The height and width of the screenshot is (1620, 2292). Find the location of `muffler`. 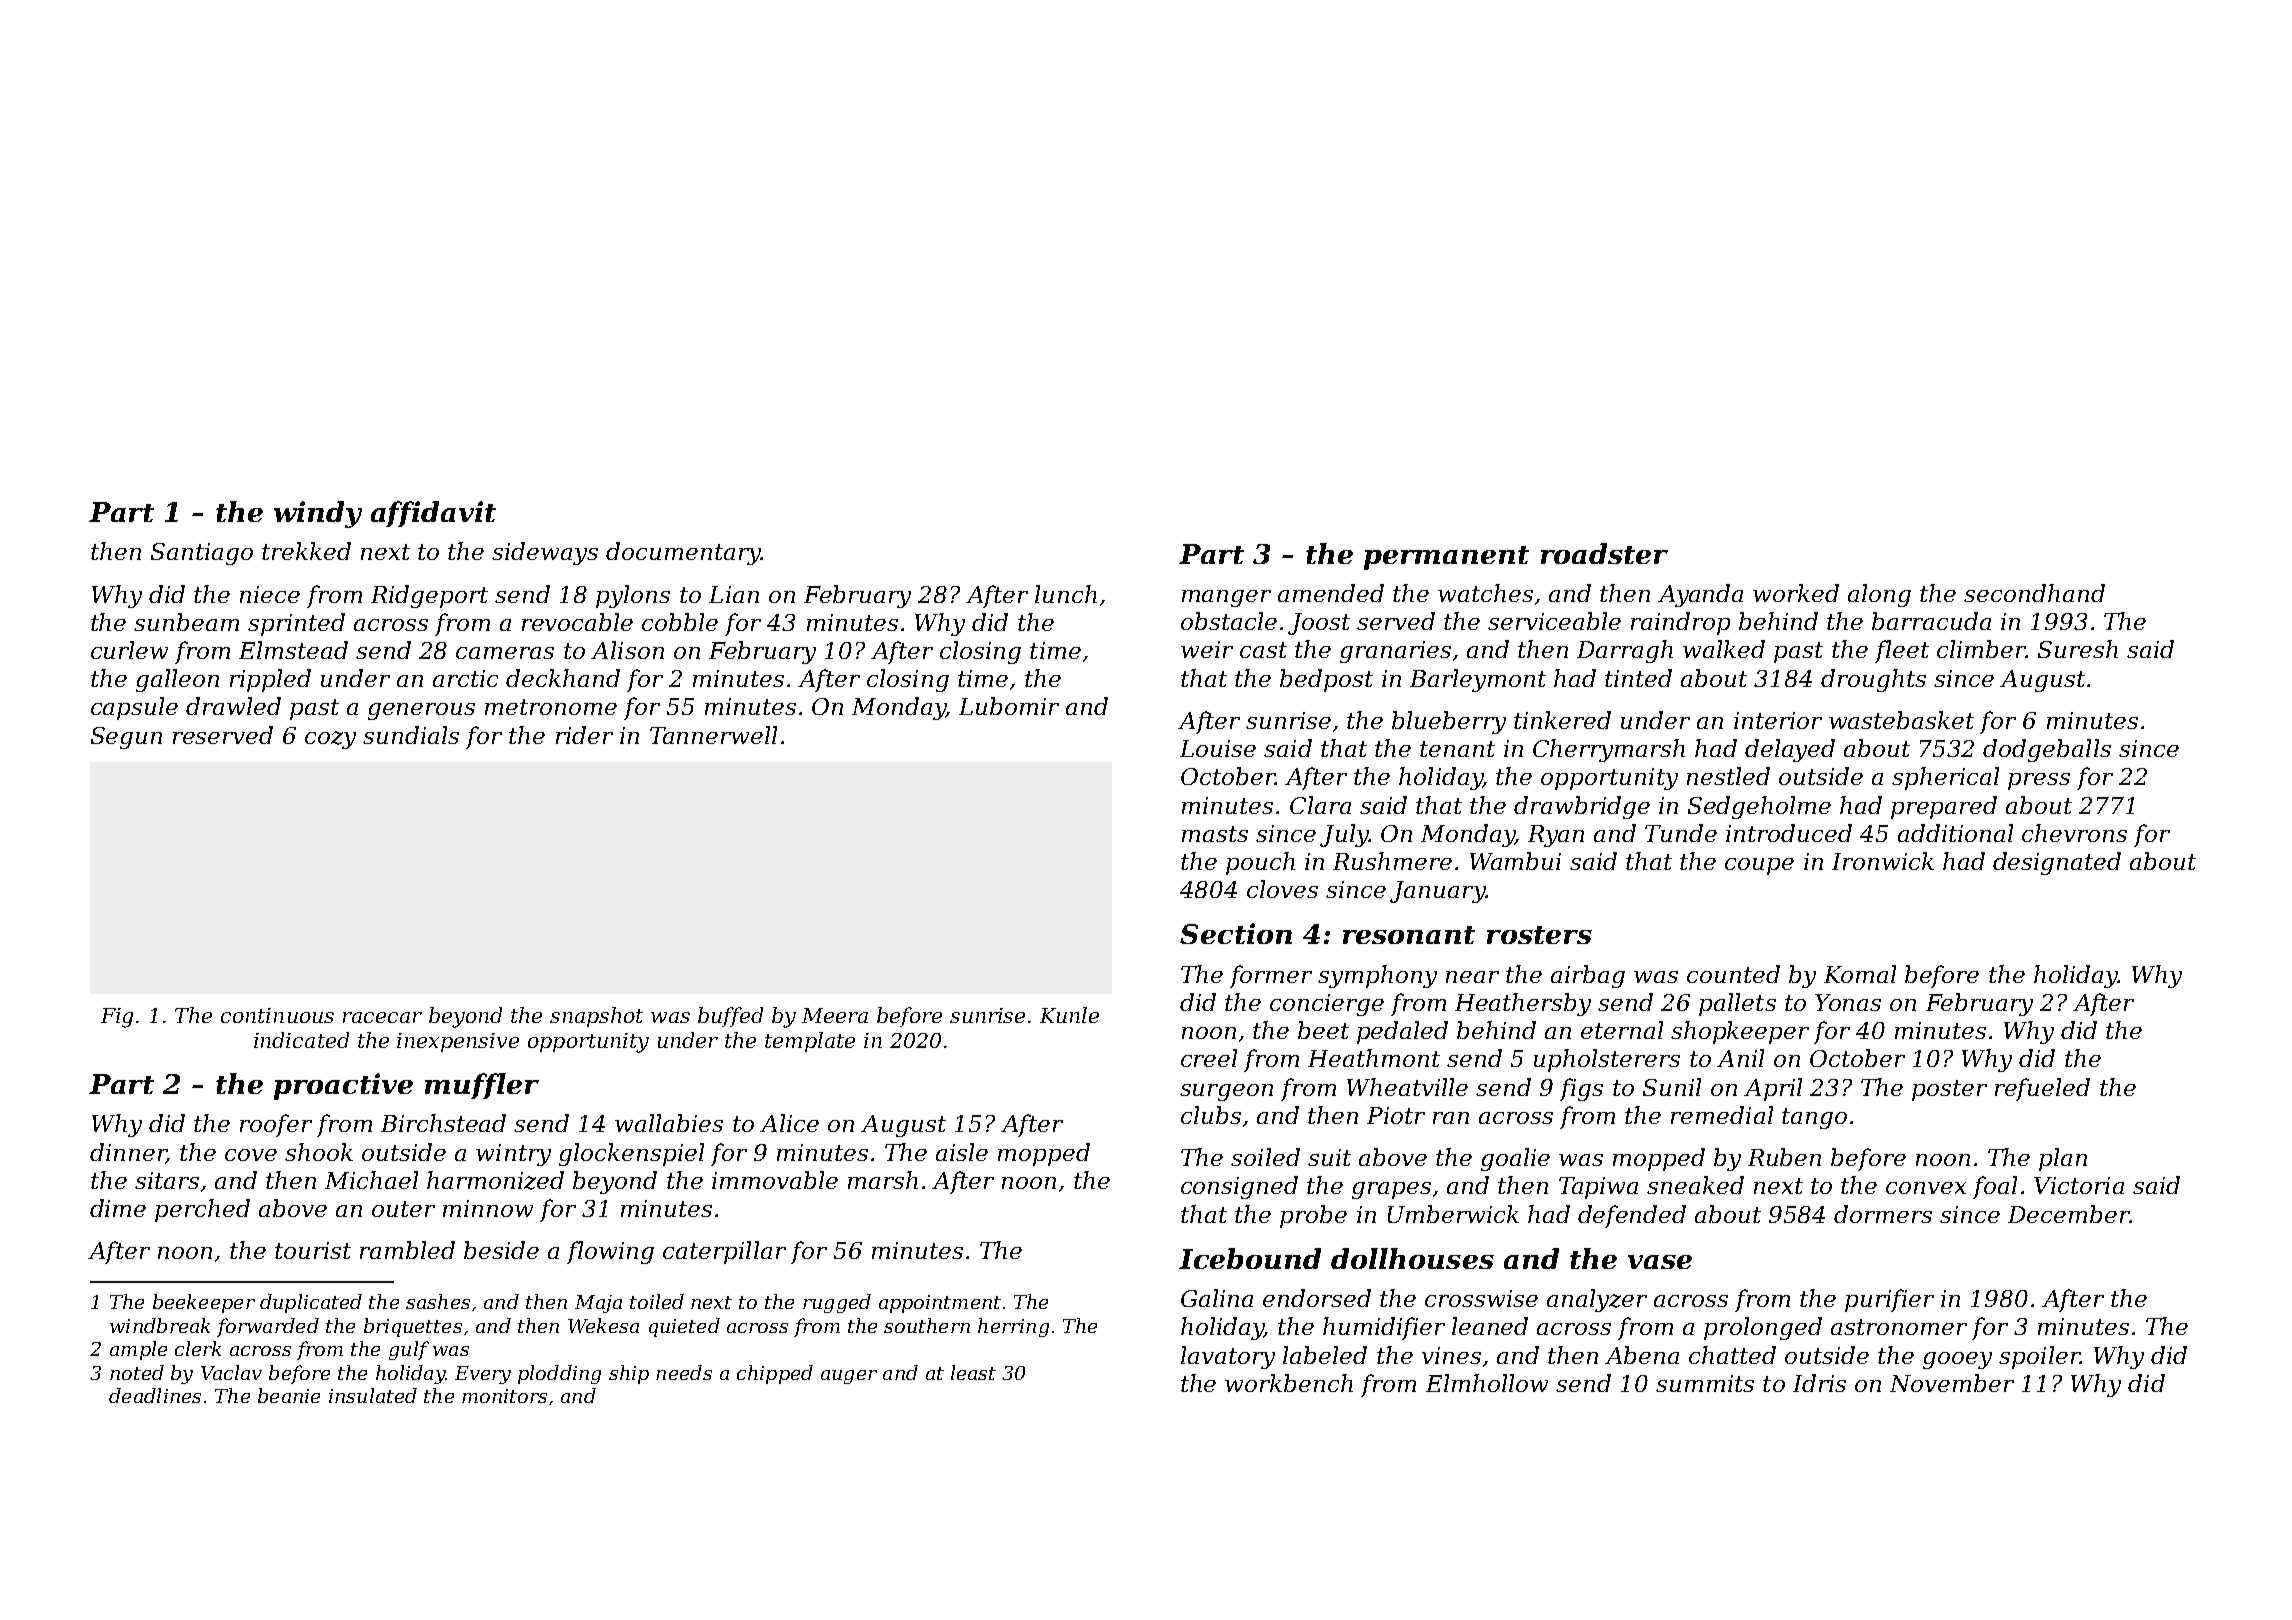

muffler is located at coordinates (482, 1086).
